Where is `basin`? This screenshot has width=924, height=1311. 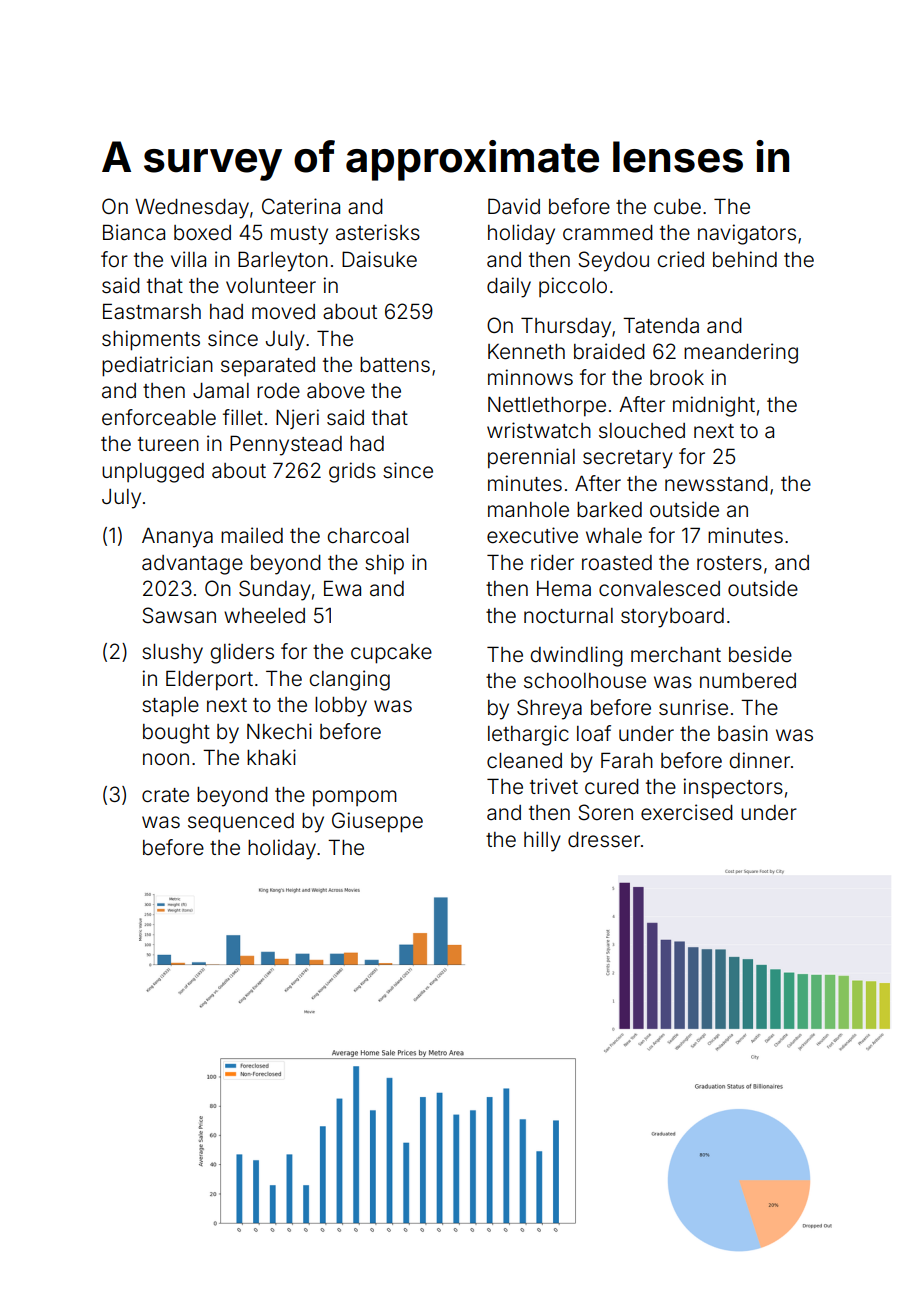 basin is located at coordinates (743, 733).
